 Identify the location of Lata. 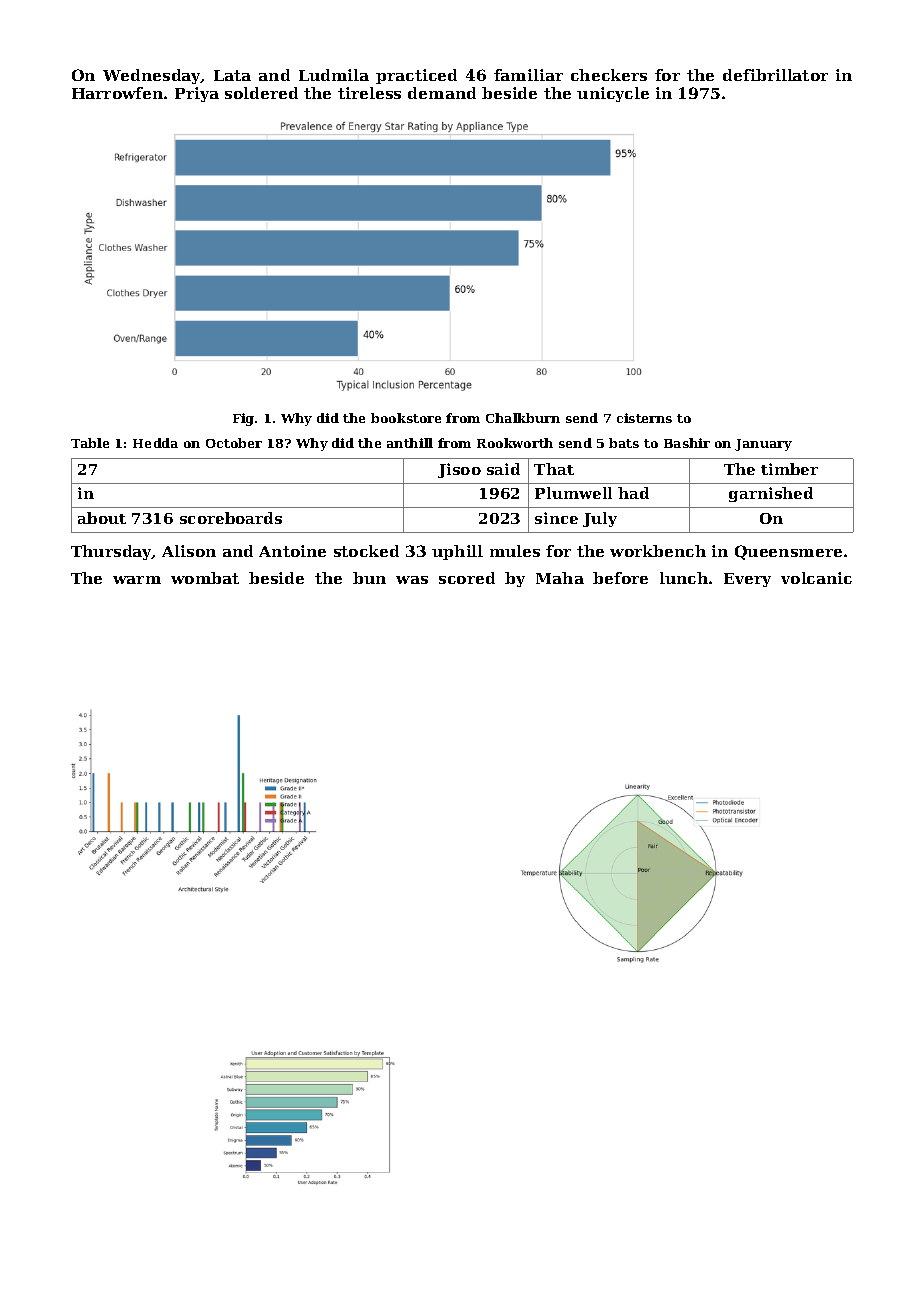
(232, 75).
